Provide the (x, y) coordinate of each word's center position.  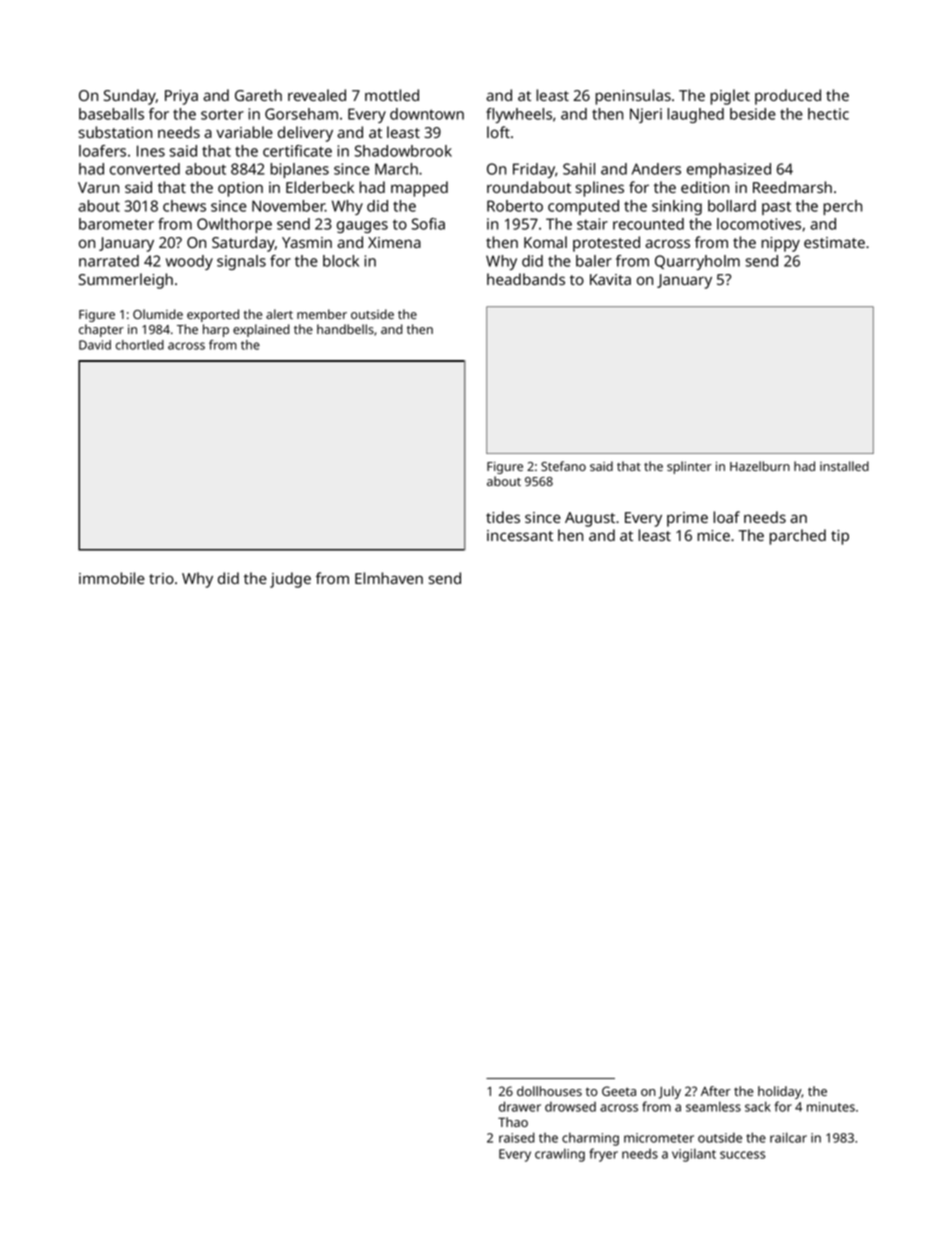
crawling (560, 1155)
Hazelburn (760, 466)
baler (594, 261)
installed (844, 466)
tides (503, 517)
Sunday (130, 97)
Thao (513, 1122)
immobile (112, 578)
